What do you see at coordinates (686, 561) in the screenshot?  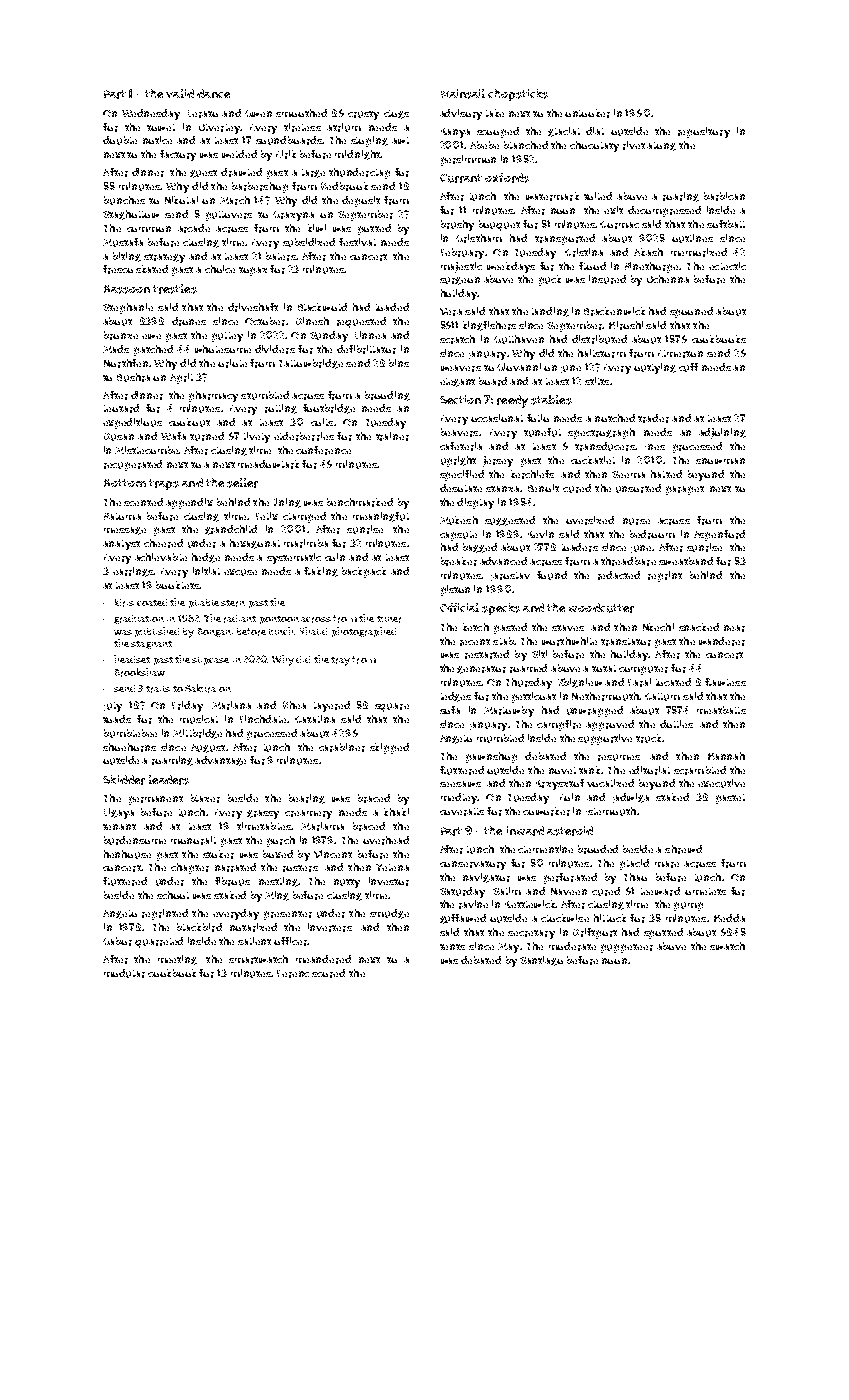 I see `sweatband` at bounding box center [686, 561].
